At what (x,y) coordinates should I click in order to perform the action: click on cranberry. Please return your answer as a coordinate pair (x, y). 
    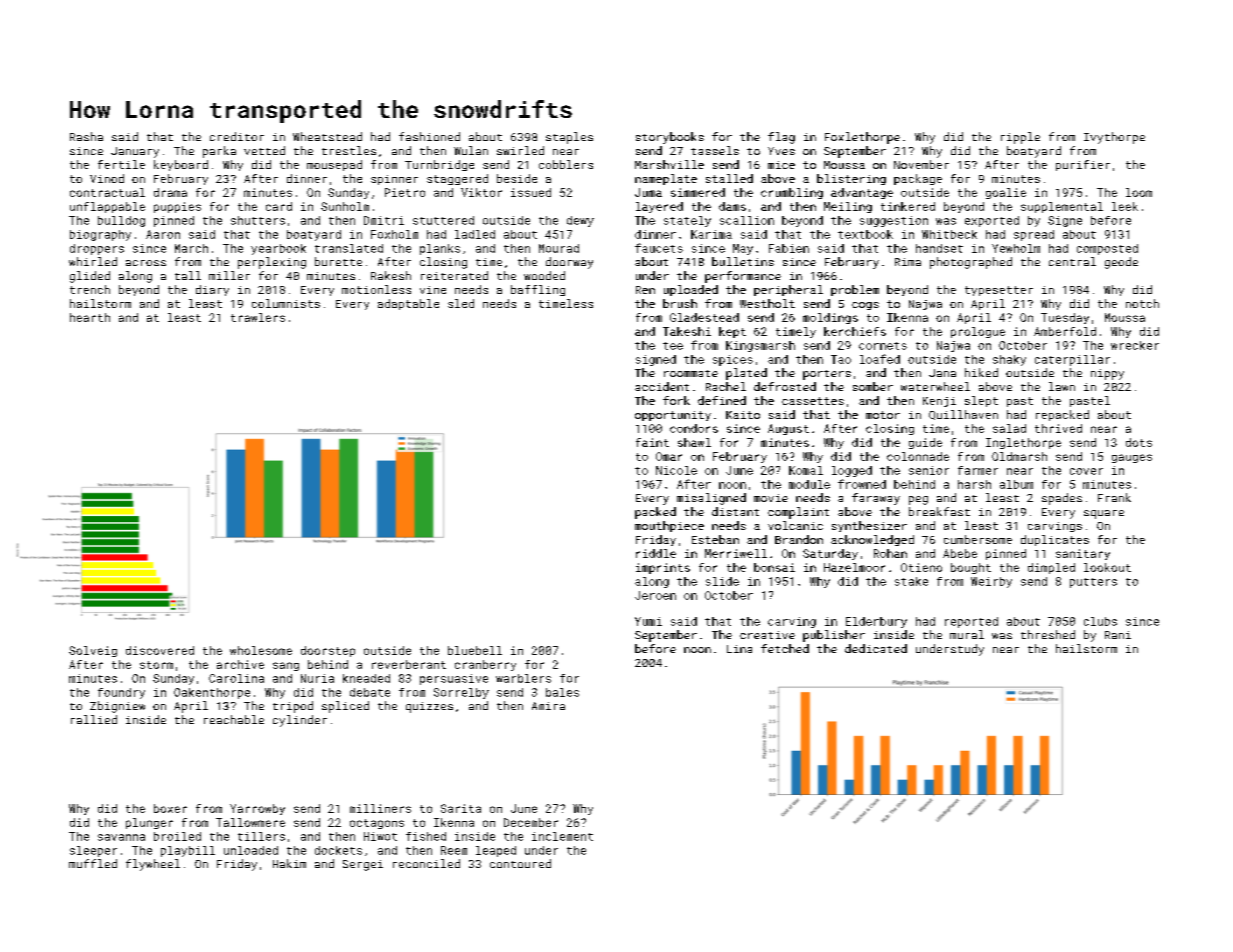
    Looking at the image, I should click on (485, 665).
